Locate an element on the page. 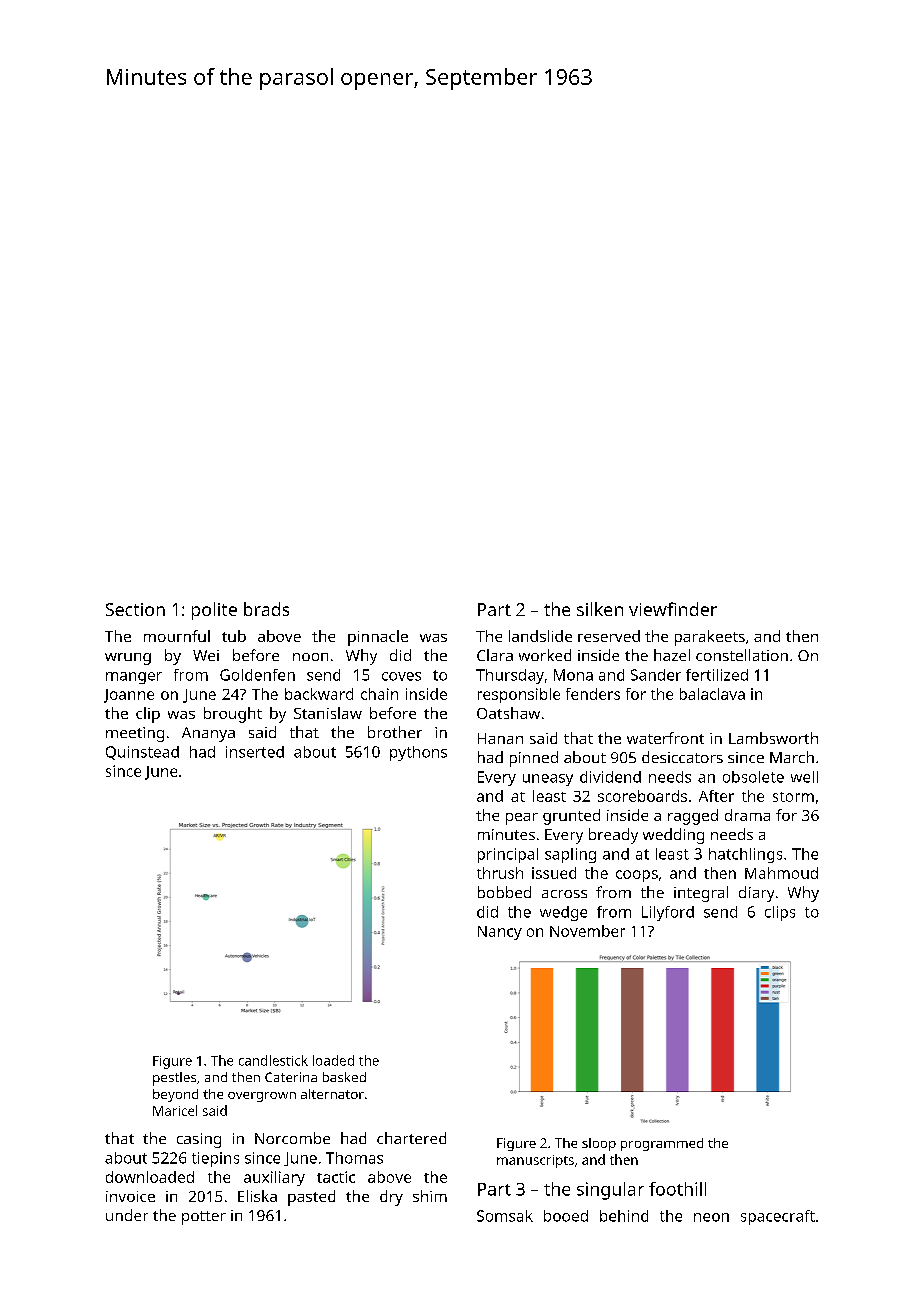 This image has height=1308, width=924. pestles is located at coordinates (174, 1079).
